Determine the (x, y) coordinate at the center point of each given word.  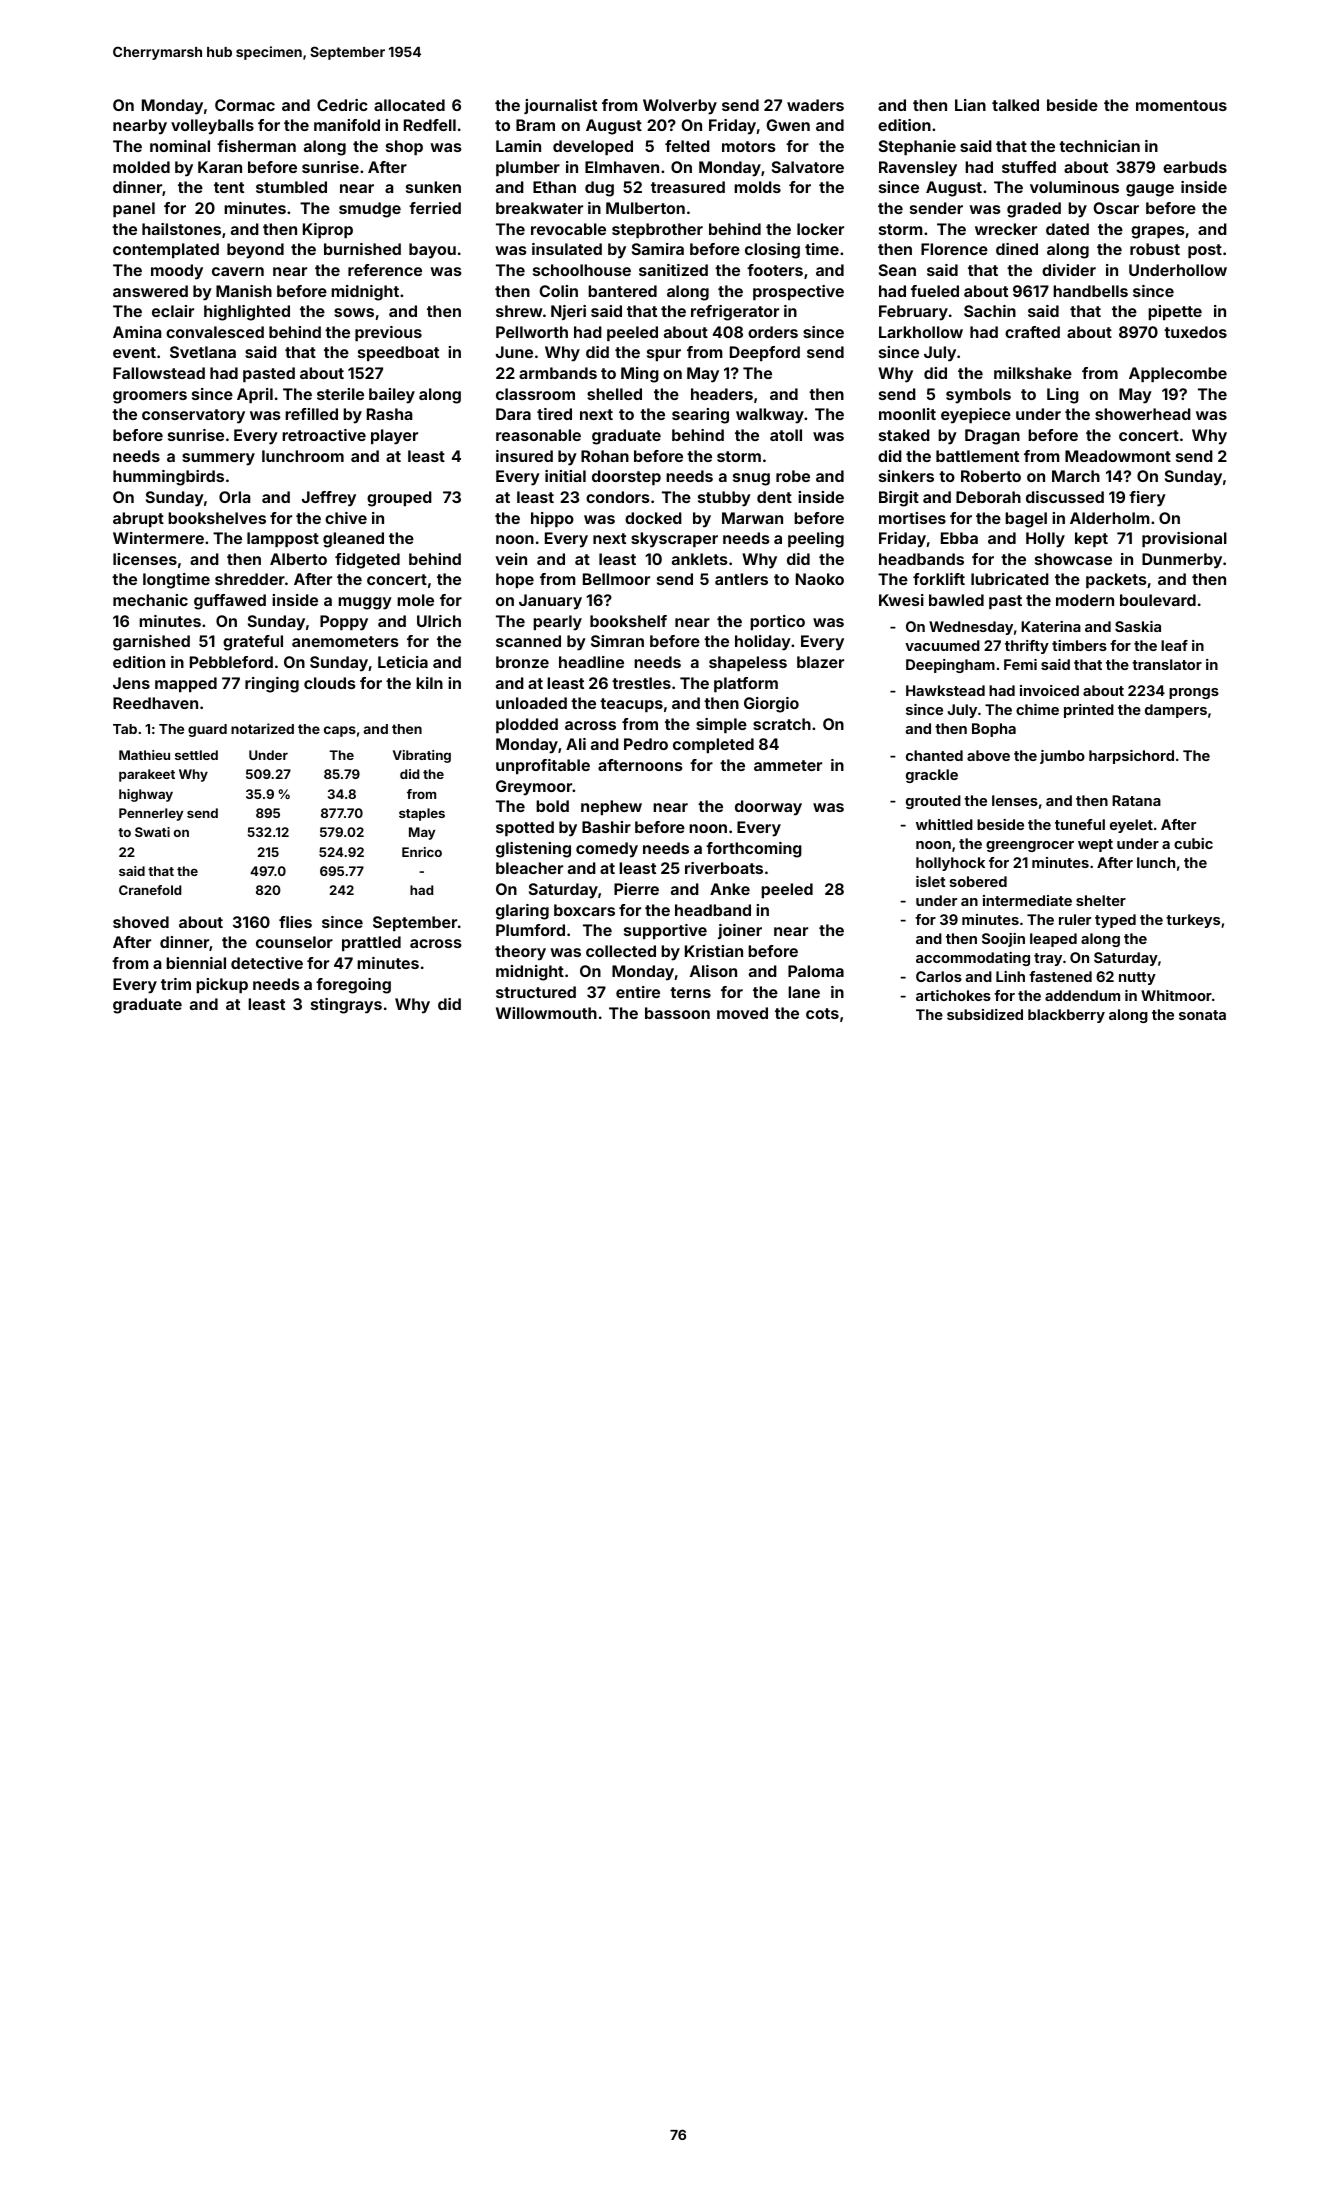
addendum (1082, 995)
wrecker (1006, 229)
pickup (222, 985)
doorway (768, 808)
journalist (560, 106)
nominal (180, 146)
